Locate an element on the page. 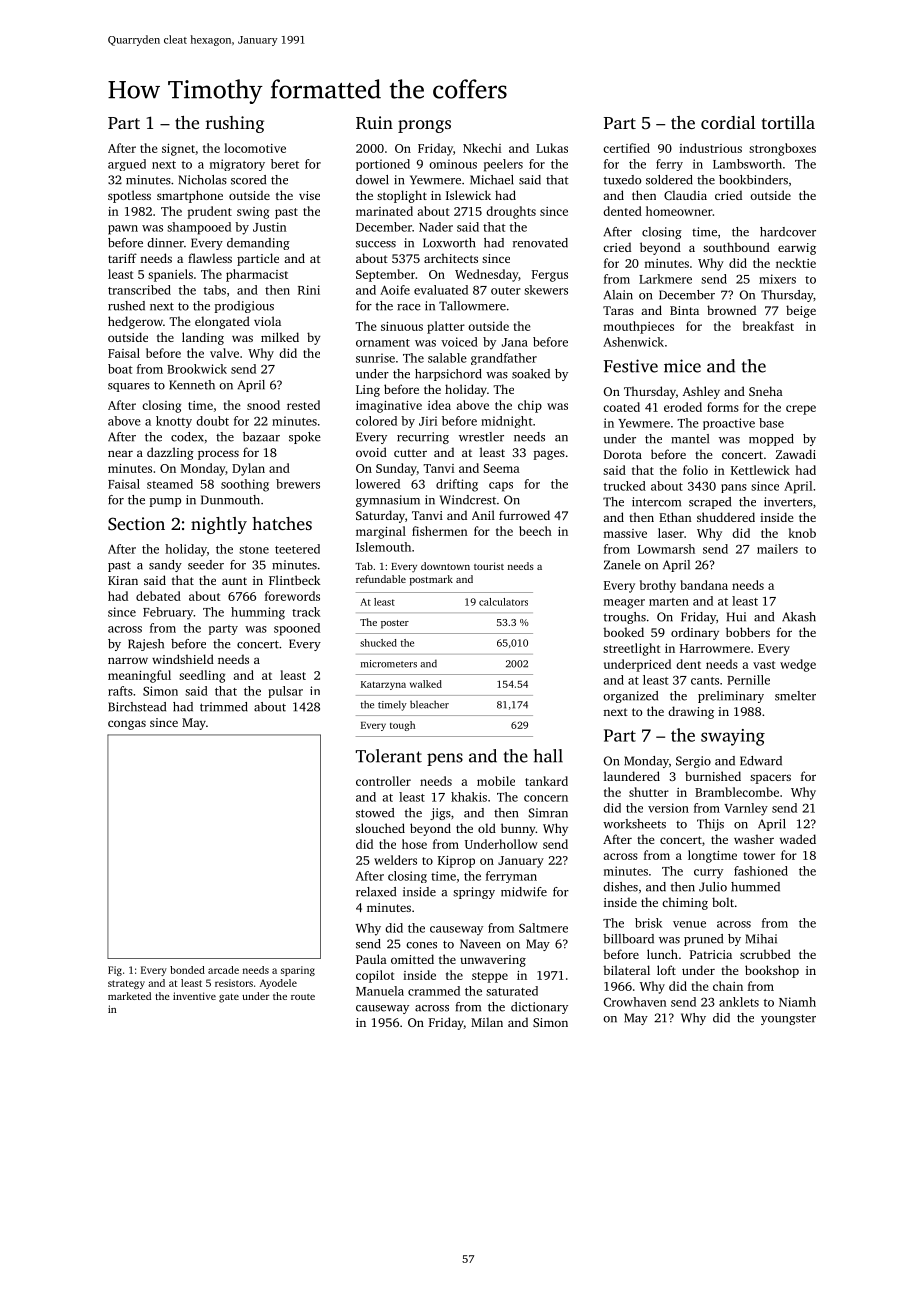  Lukas is located at coordinates (552, 148).
